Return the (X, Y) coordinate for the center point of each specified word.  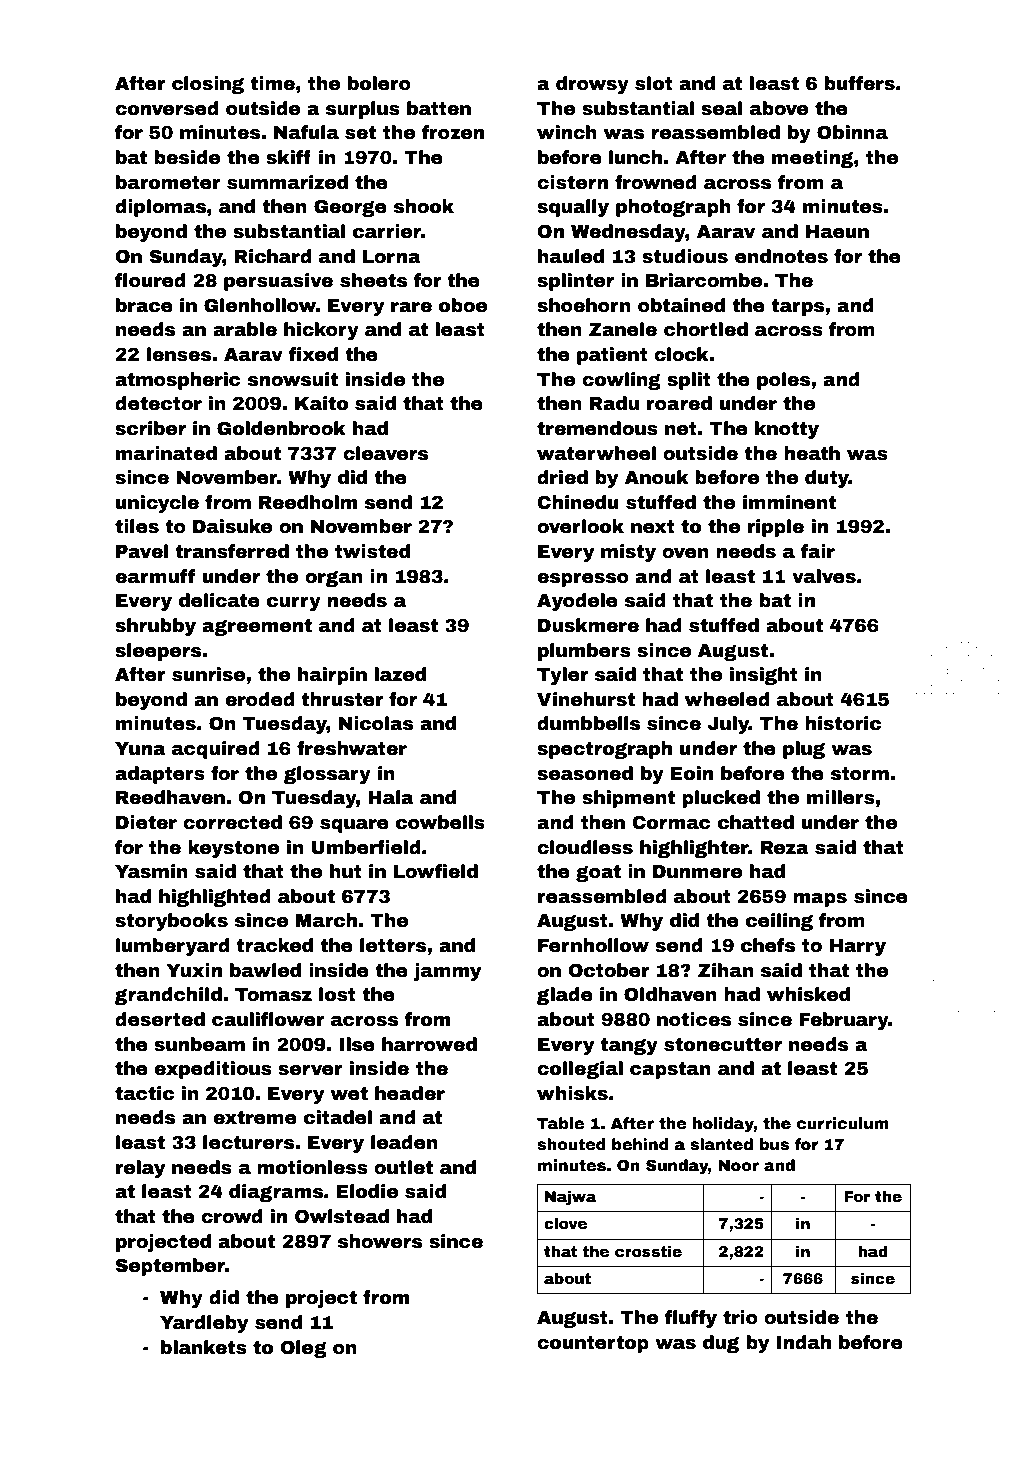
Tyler (562, 676)
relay (140, 1169)
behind (640, 1144)
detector (158, 403)
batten (439, 108)
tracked (274, 945)
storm (860, 774)
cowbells (440, 822)
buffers (859, 83)
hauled (571, 256)
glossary (327, 775)
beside (187, 157)
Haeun (837, 232)
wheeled (727, 699)
